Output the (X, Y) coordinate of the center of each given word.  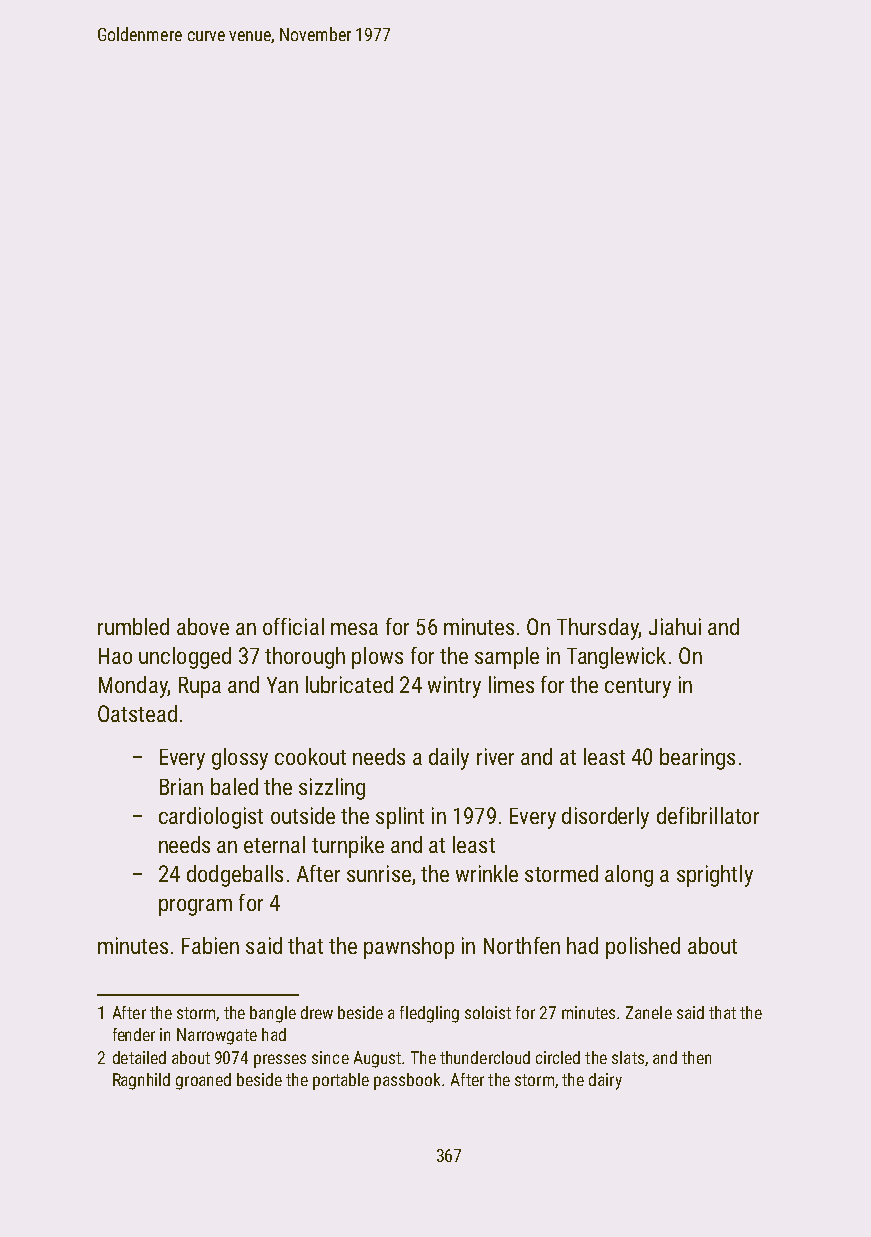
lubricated (349, 684)
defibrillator (708, 815)
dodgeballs (235, 876)
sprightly (715, 876)
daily (449, 759)
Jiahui (675, 626)
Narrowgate (217, 1036)
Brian (181, 786)
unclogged (185, 658)
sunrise (379, 873)
